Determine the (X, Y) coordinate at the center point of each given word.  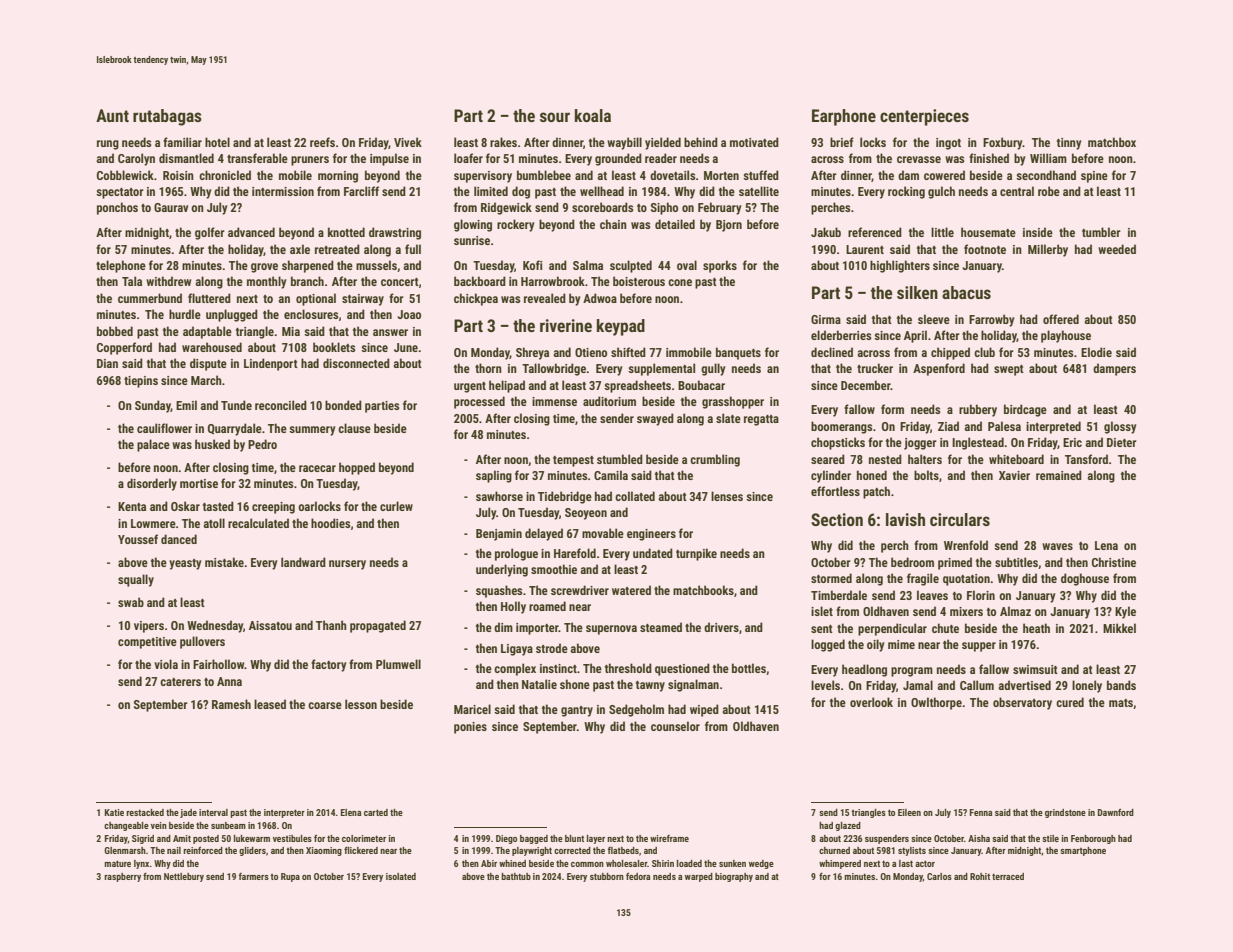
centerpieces (924, 117)
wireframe (669, 838)
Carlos (939, 876)
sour (555, 117)
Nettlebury (184, 877)
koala (593, 115)
